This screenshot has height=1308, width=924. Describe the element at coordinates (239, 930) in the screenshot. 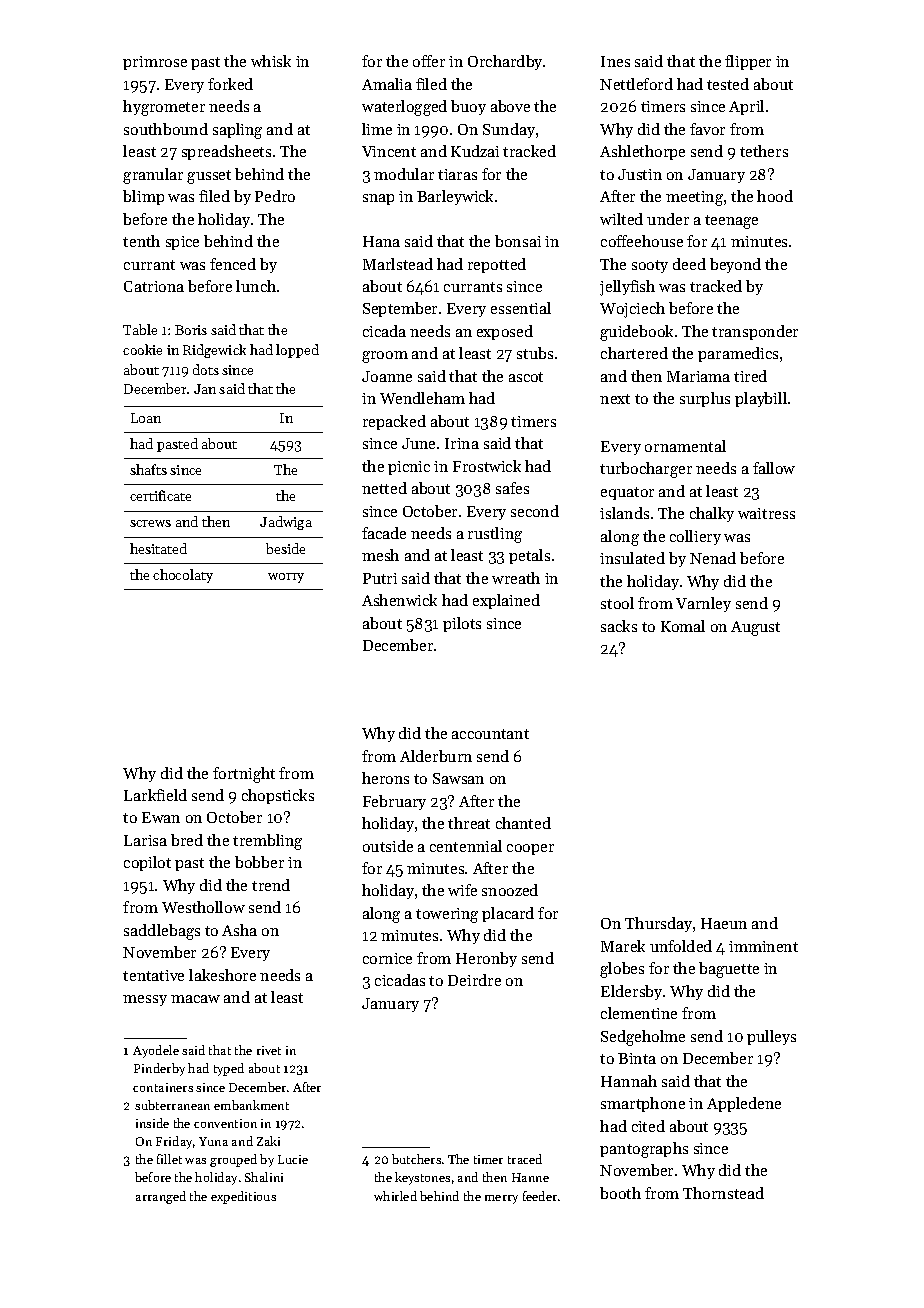

I see `Asha` at that location.
